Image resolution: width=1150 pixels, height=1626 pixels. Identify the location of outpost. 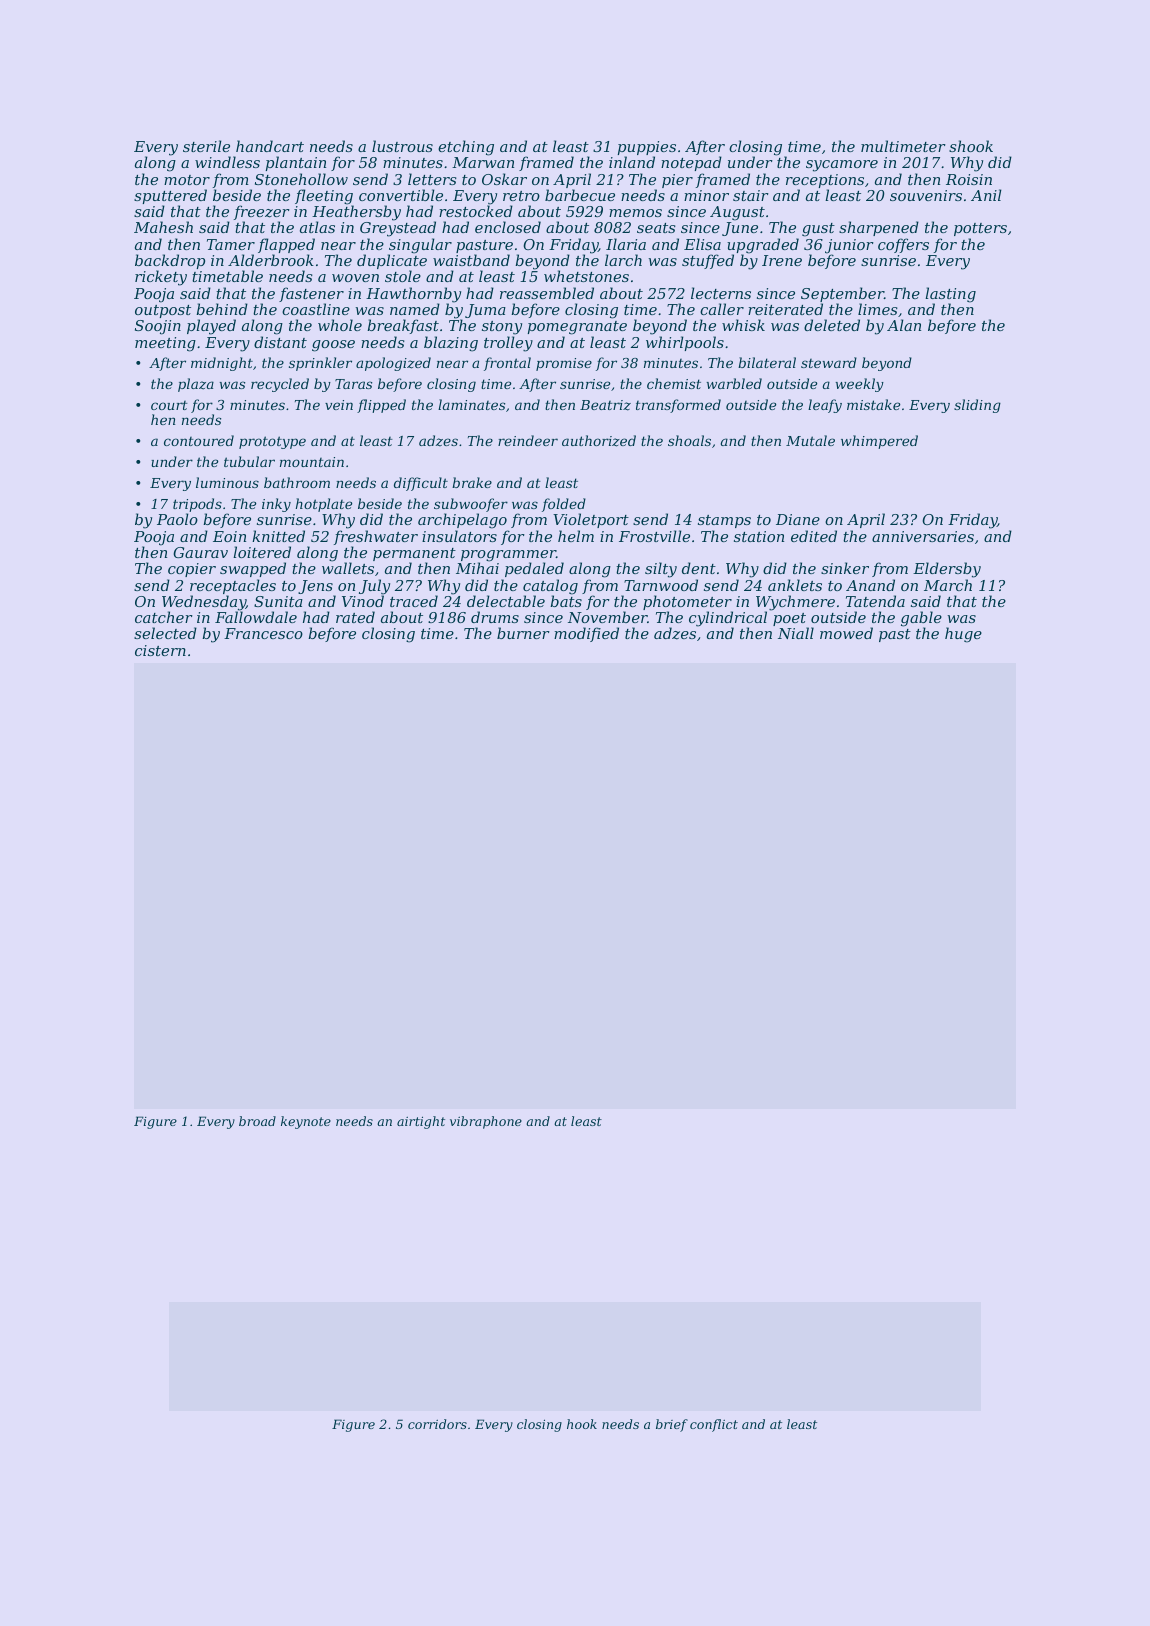
(163, 311).
